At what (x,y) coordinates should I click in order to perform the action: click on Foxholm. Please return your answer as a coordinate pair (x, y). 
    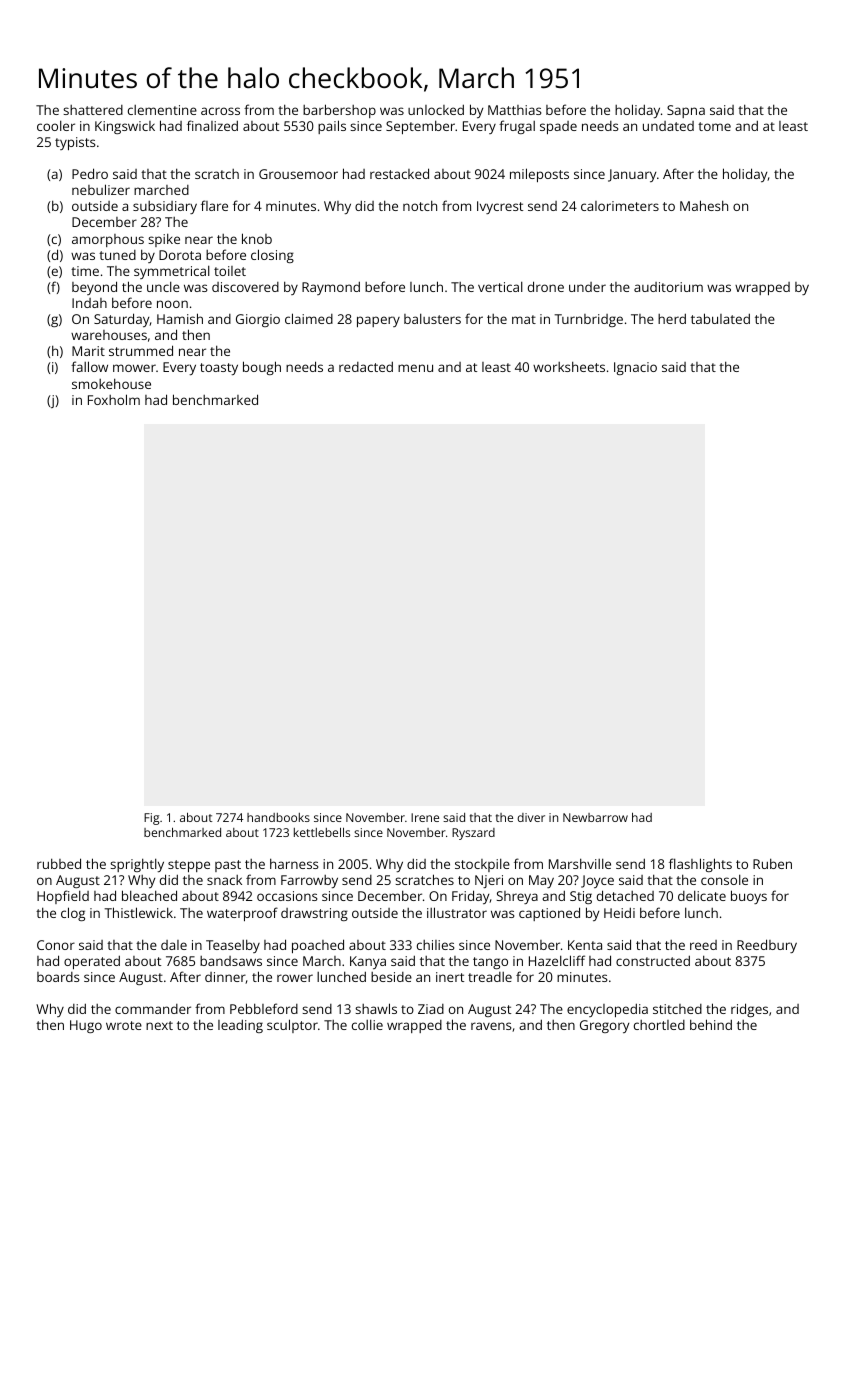
    Looking at the image, I should click on (114, 399).
